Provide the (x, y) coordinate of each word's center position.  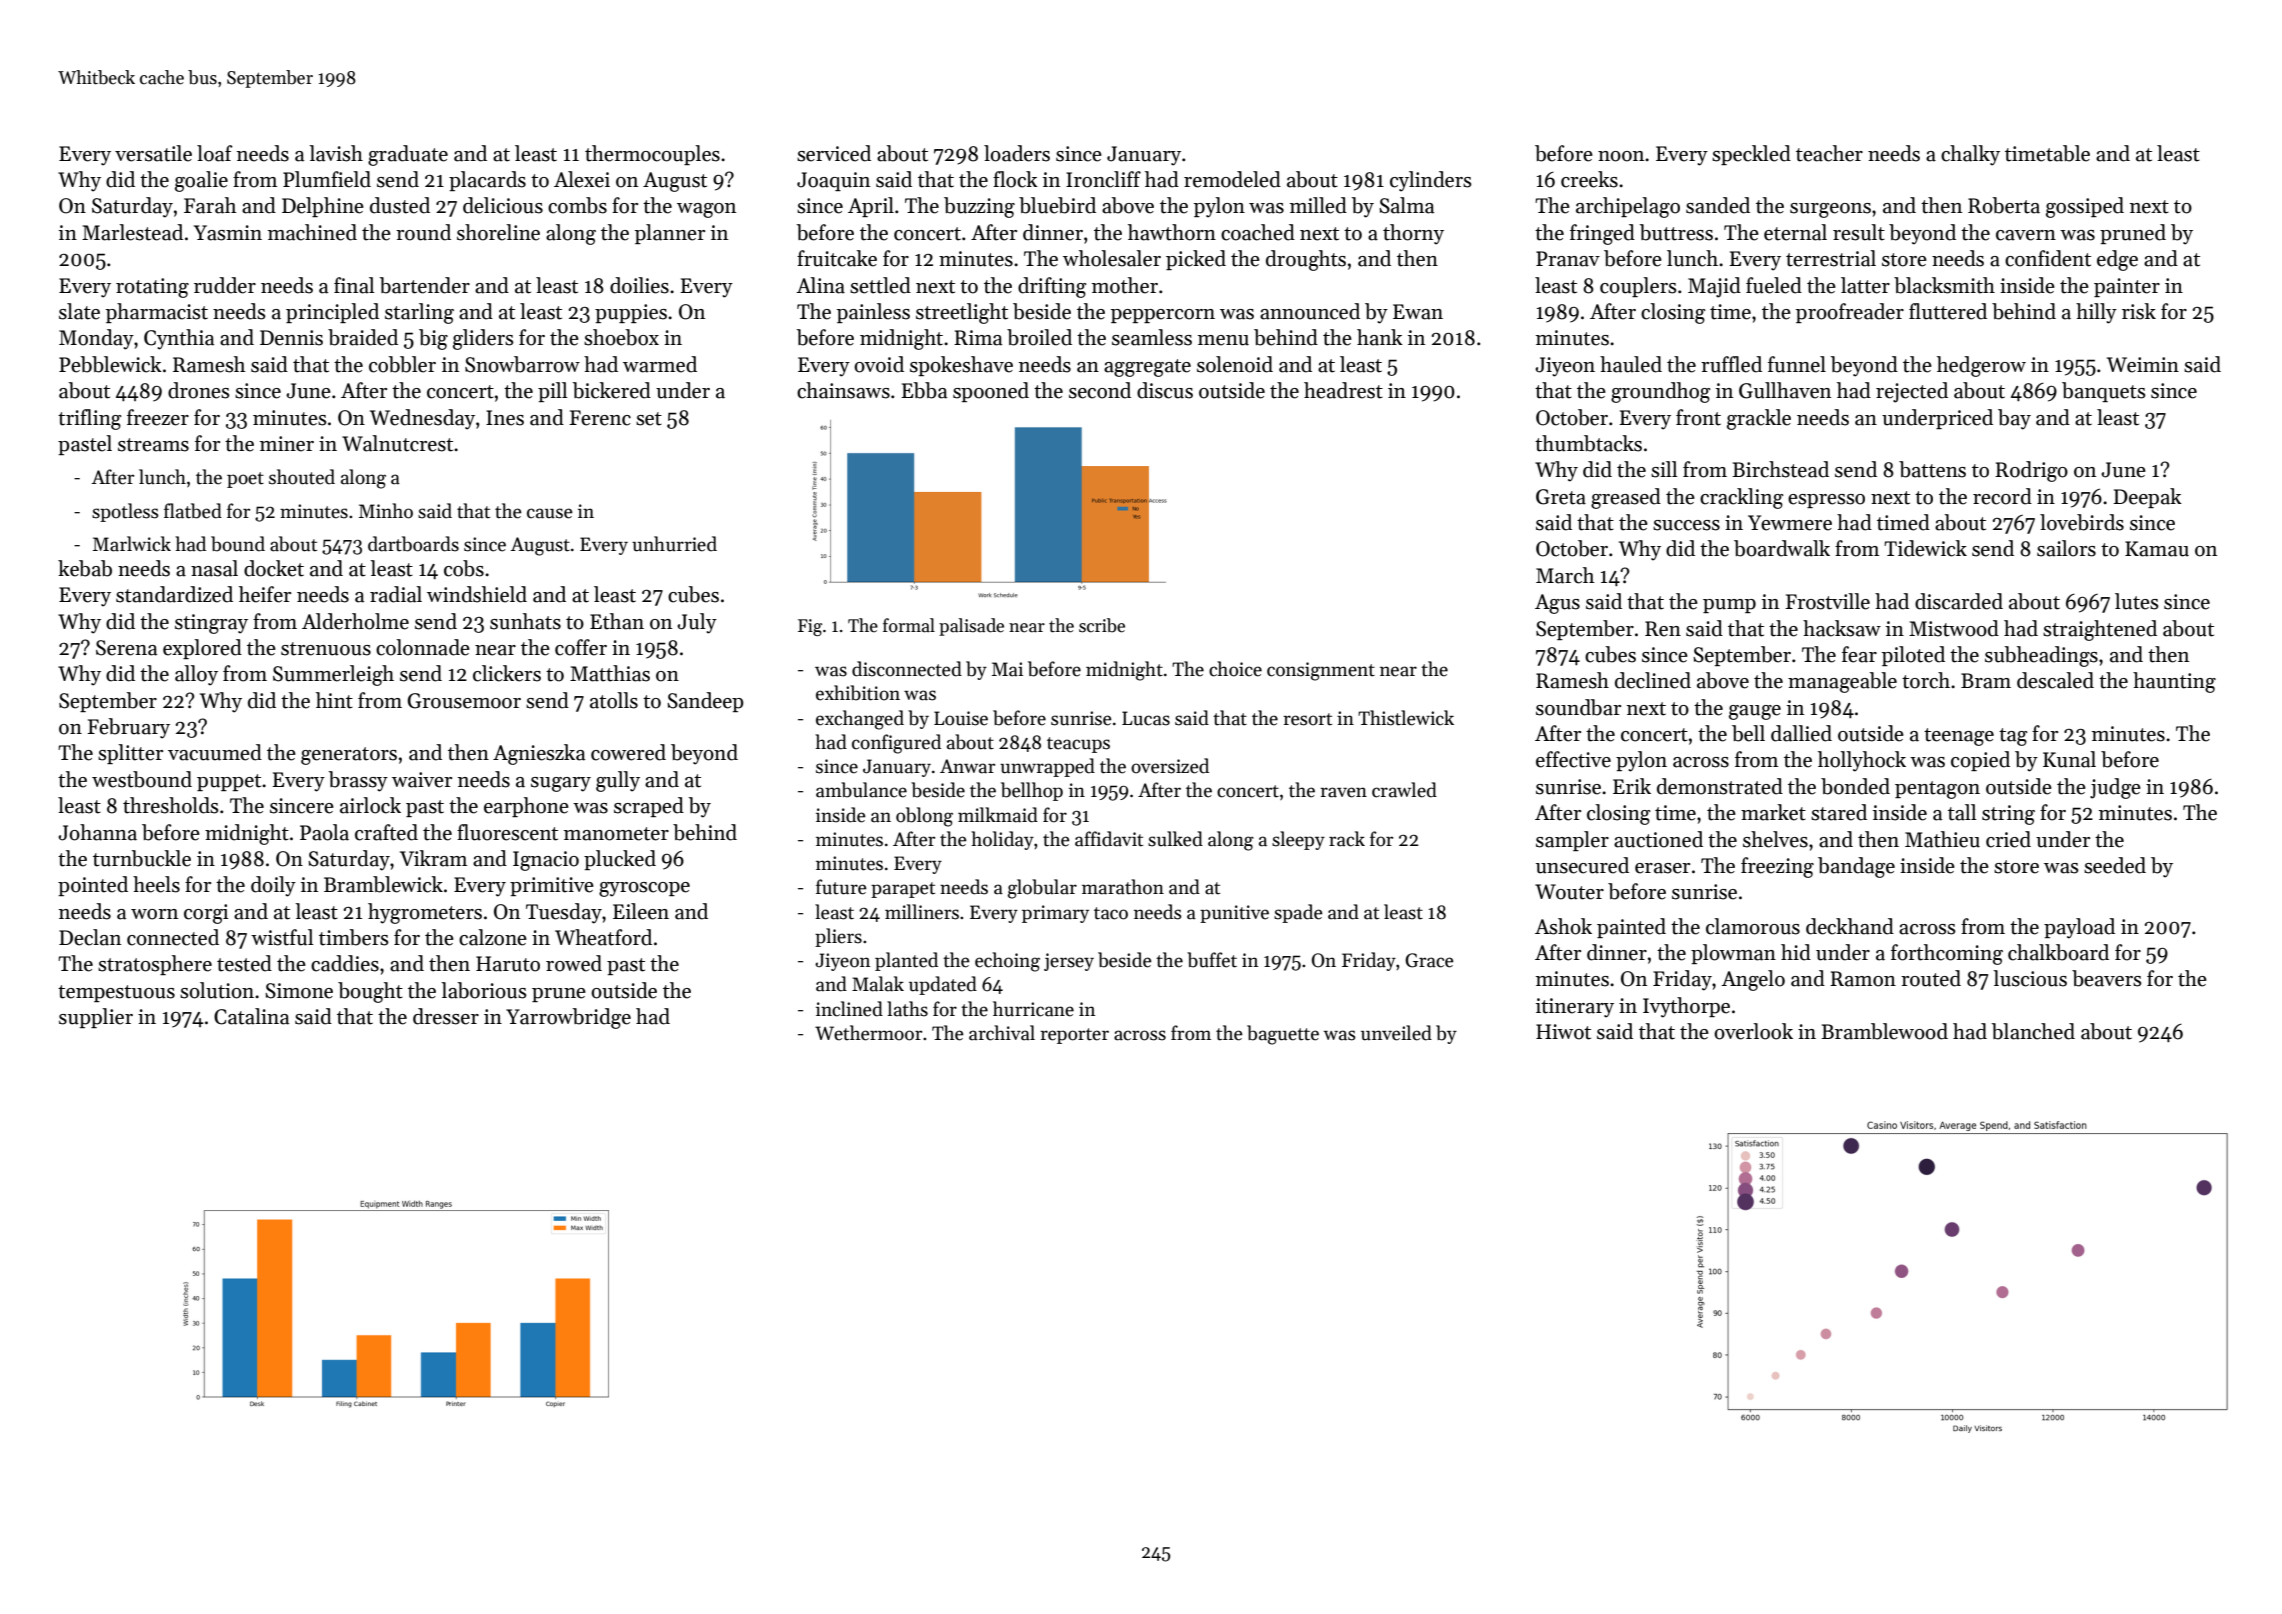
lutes (2137, 601)
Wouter (1569, 892)
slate (79, 311)
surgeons (1830, 210)
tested (244, 963)
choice (1235, 669)
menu (1223, 340)
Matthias (610, 673)
